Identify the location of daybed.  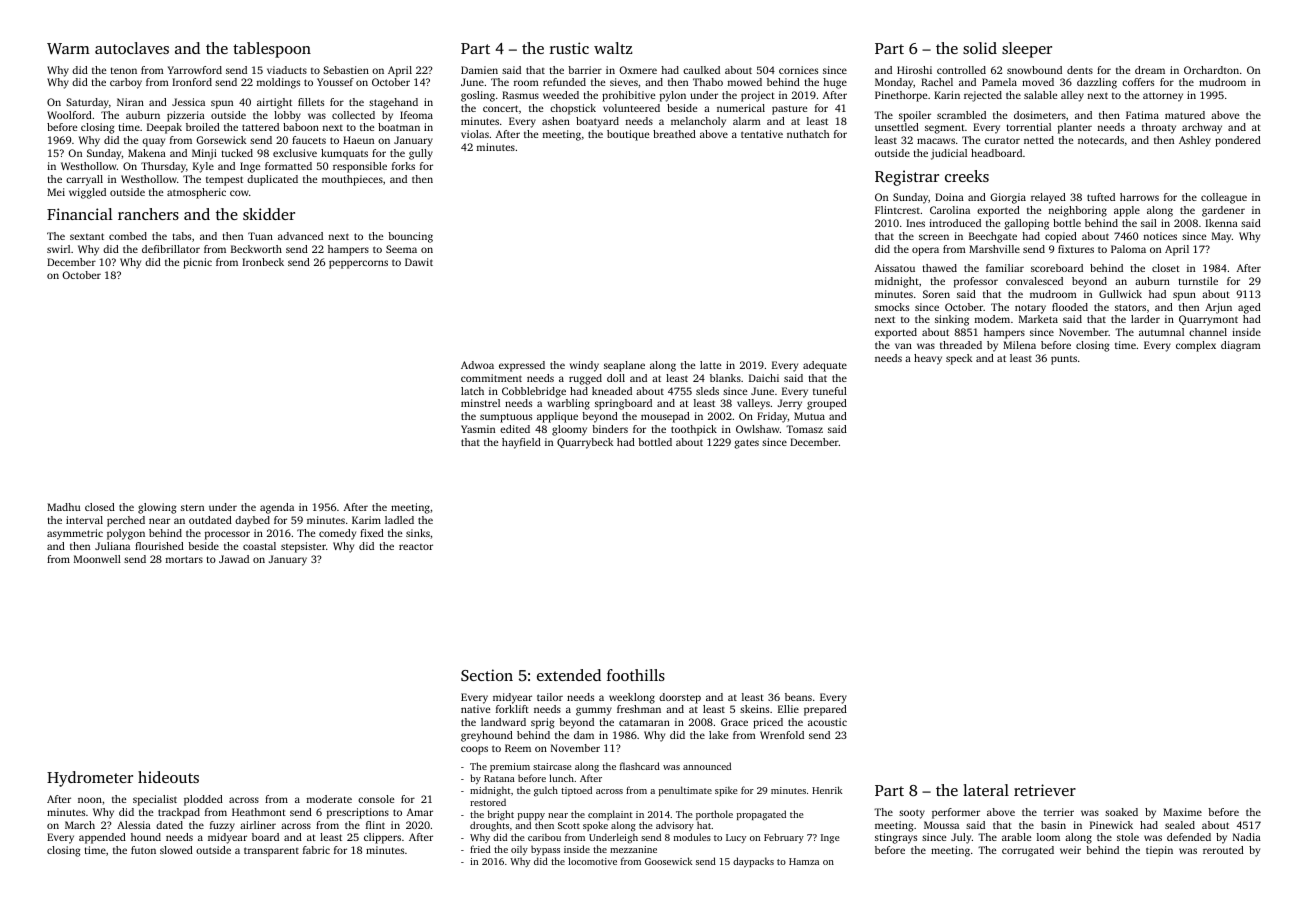
(252, 521).
